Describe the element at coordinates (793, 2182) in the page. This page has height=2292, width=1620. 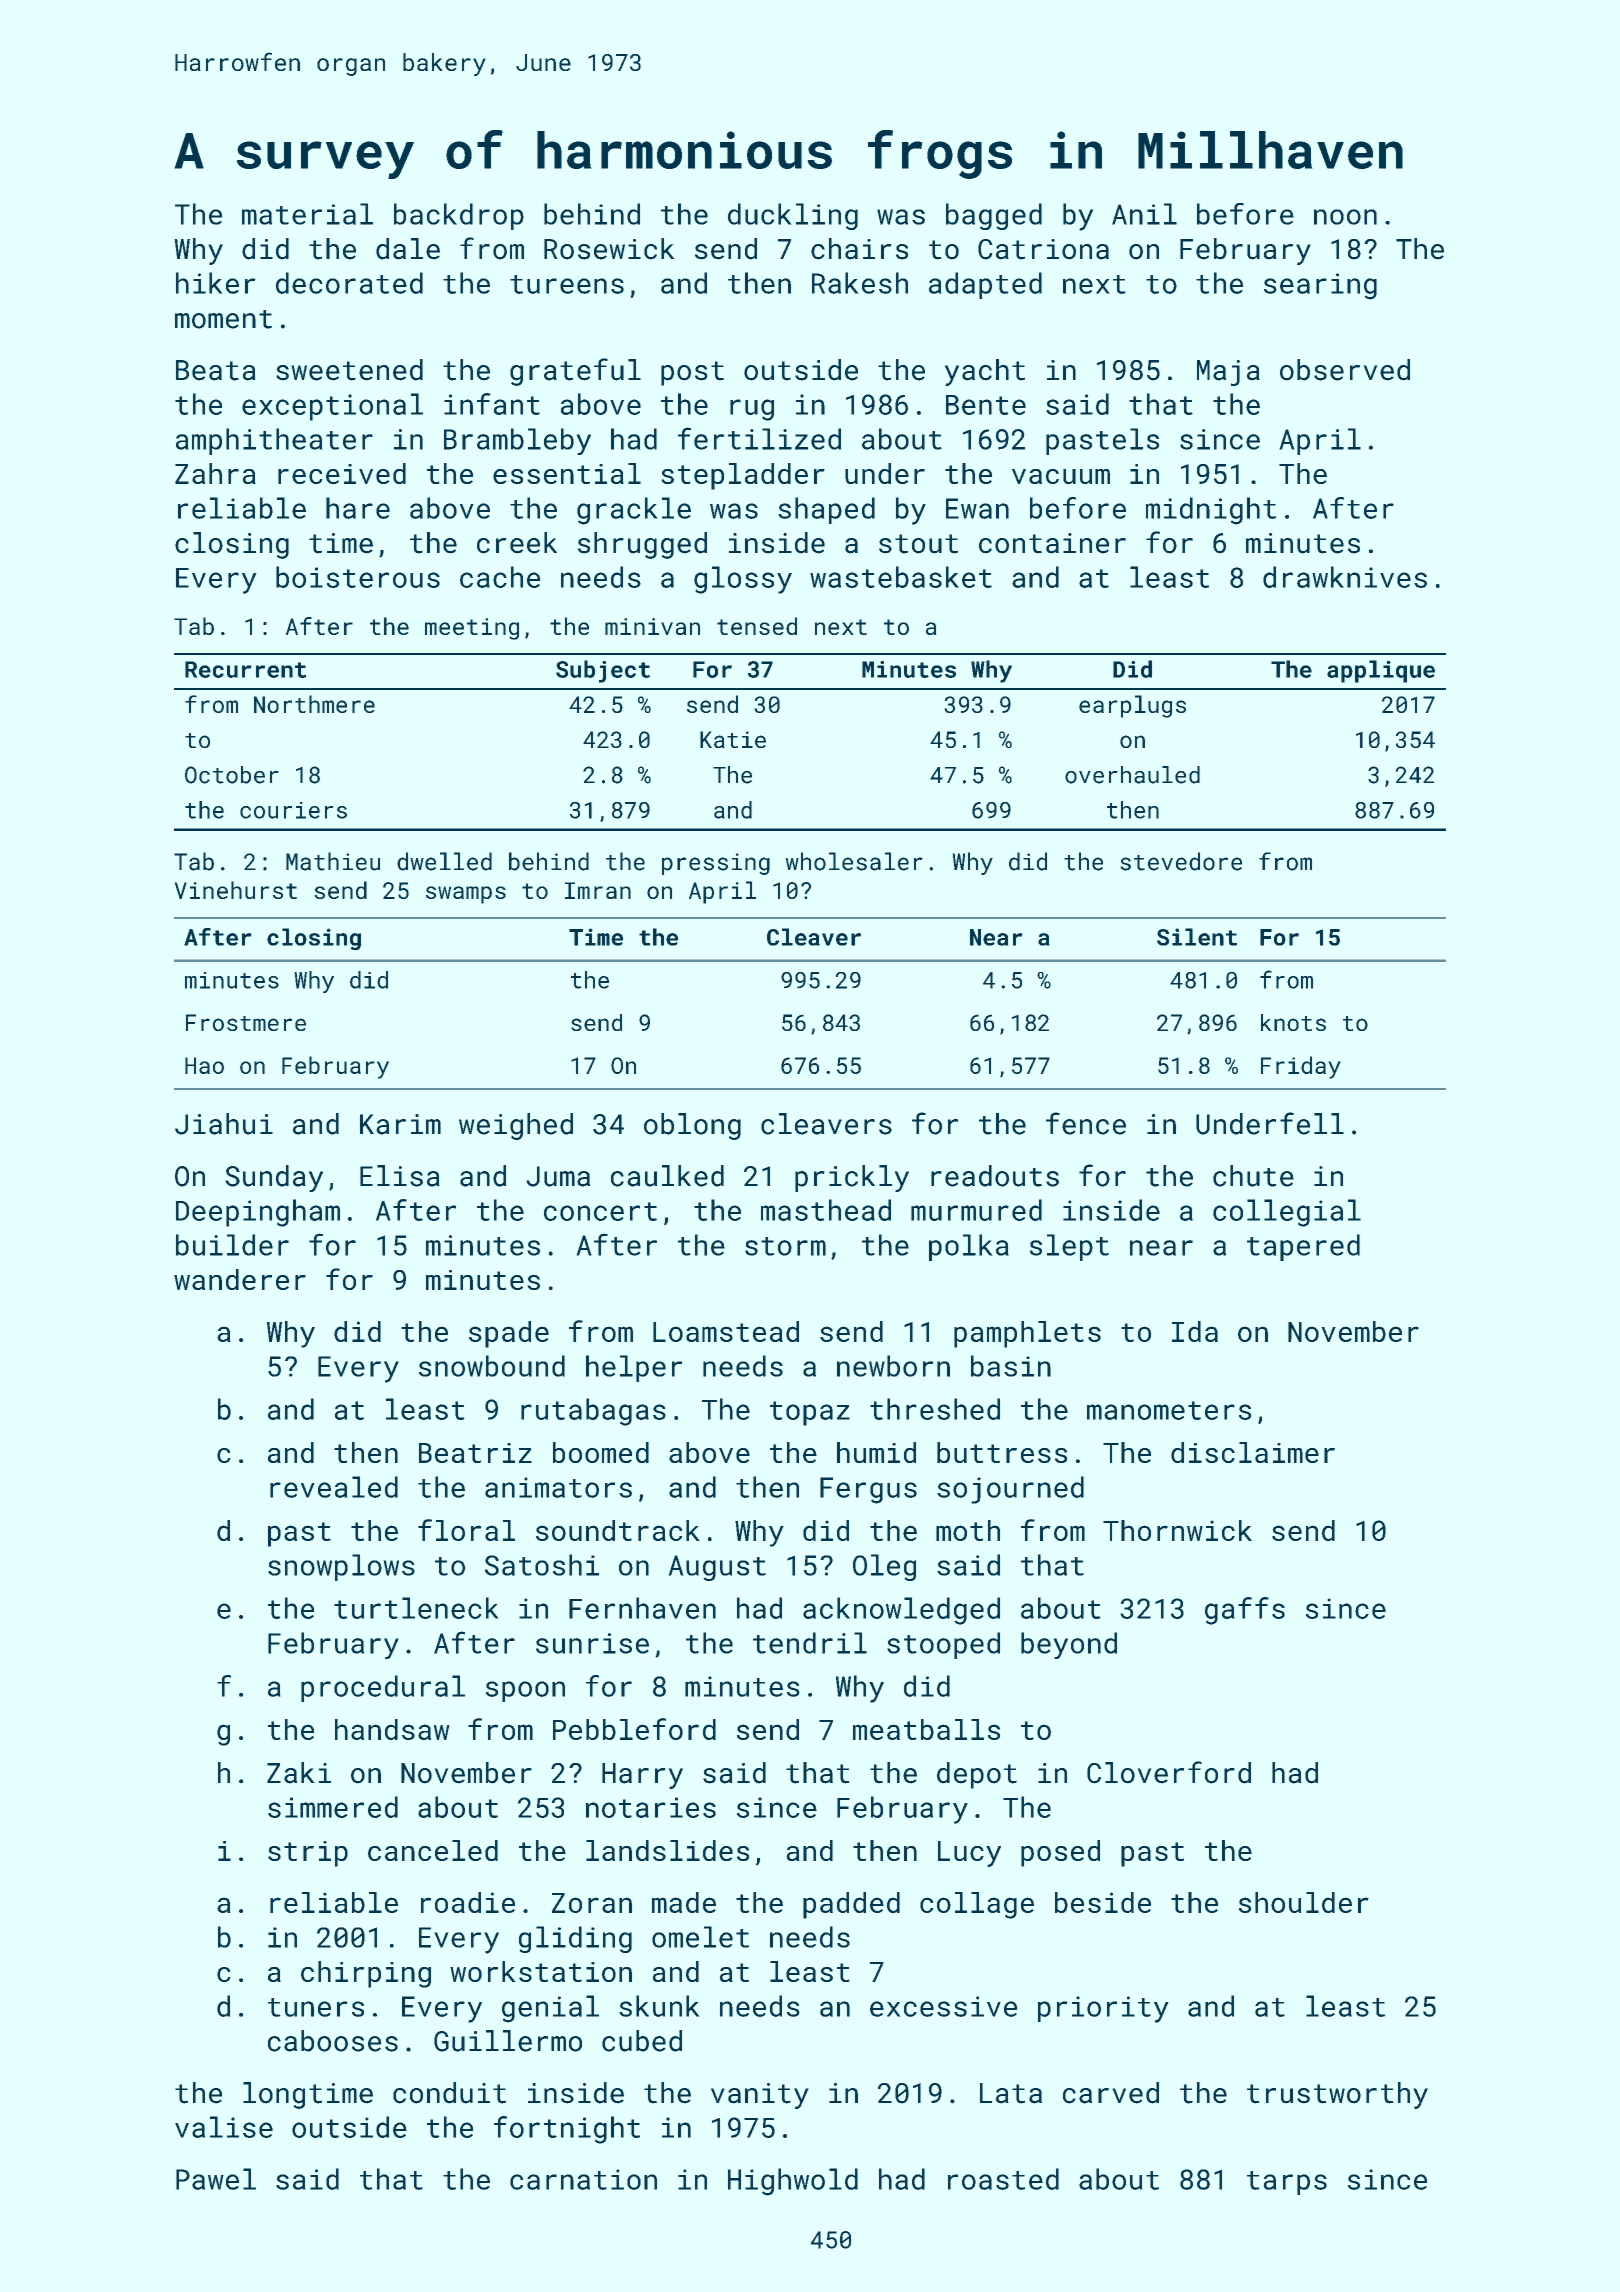
I see `Highwold` at that location.
